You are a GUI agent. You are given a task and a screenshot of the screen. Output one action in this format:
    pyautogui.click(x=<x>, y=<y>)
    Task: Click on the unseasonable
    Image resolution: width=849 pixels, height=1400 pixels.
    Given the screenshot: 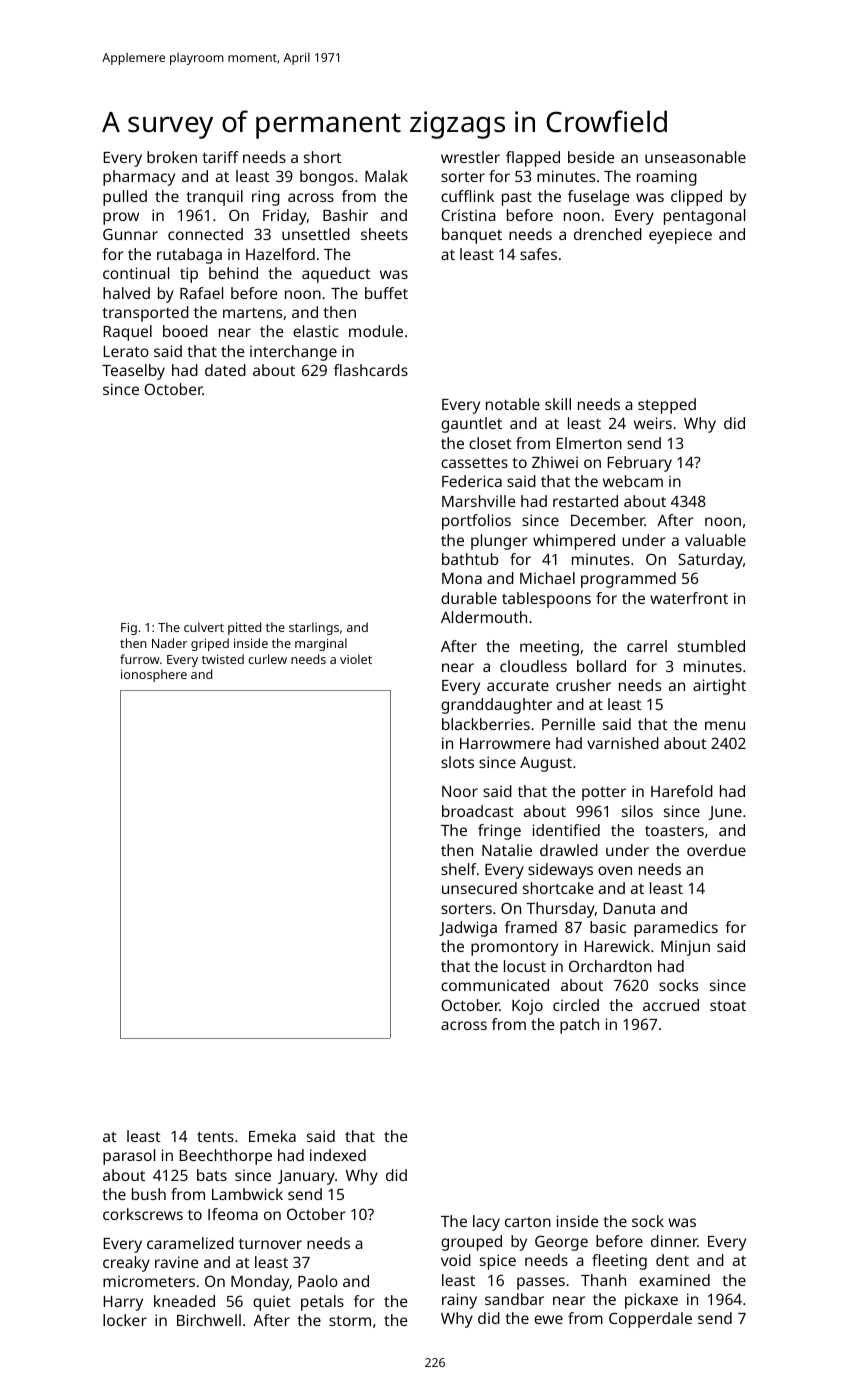 What is the action you would take?
    pyautogui.click(x=695, y=157)
